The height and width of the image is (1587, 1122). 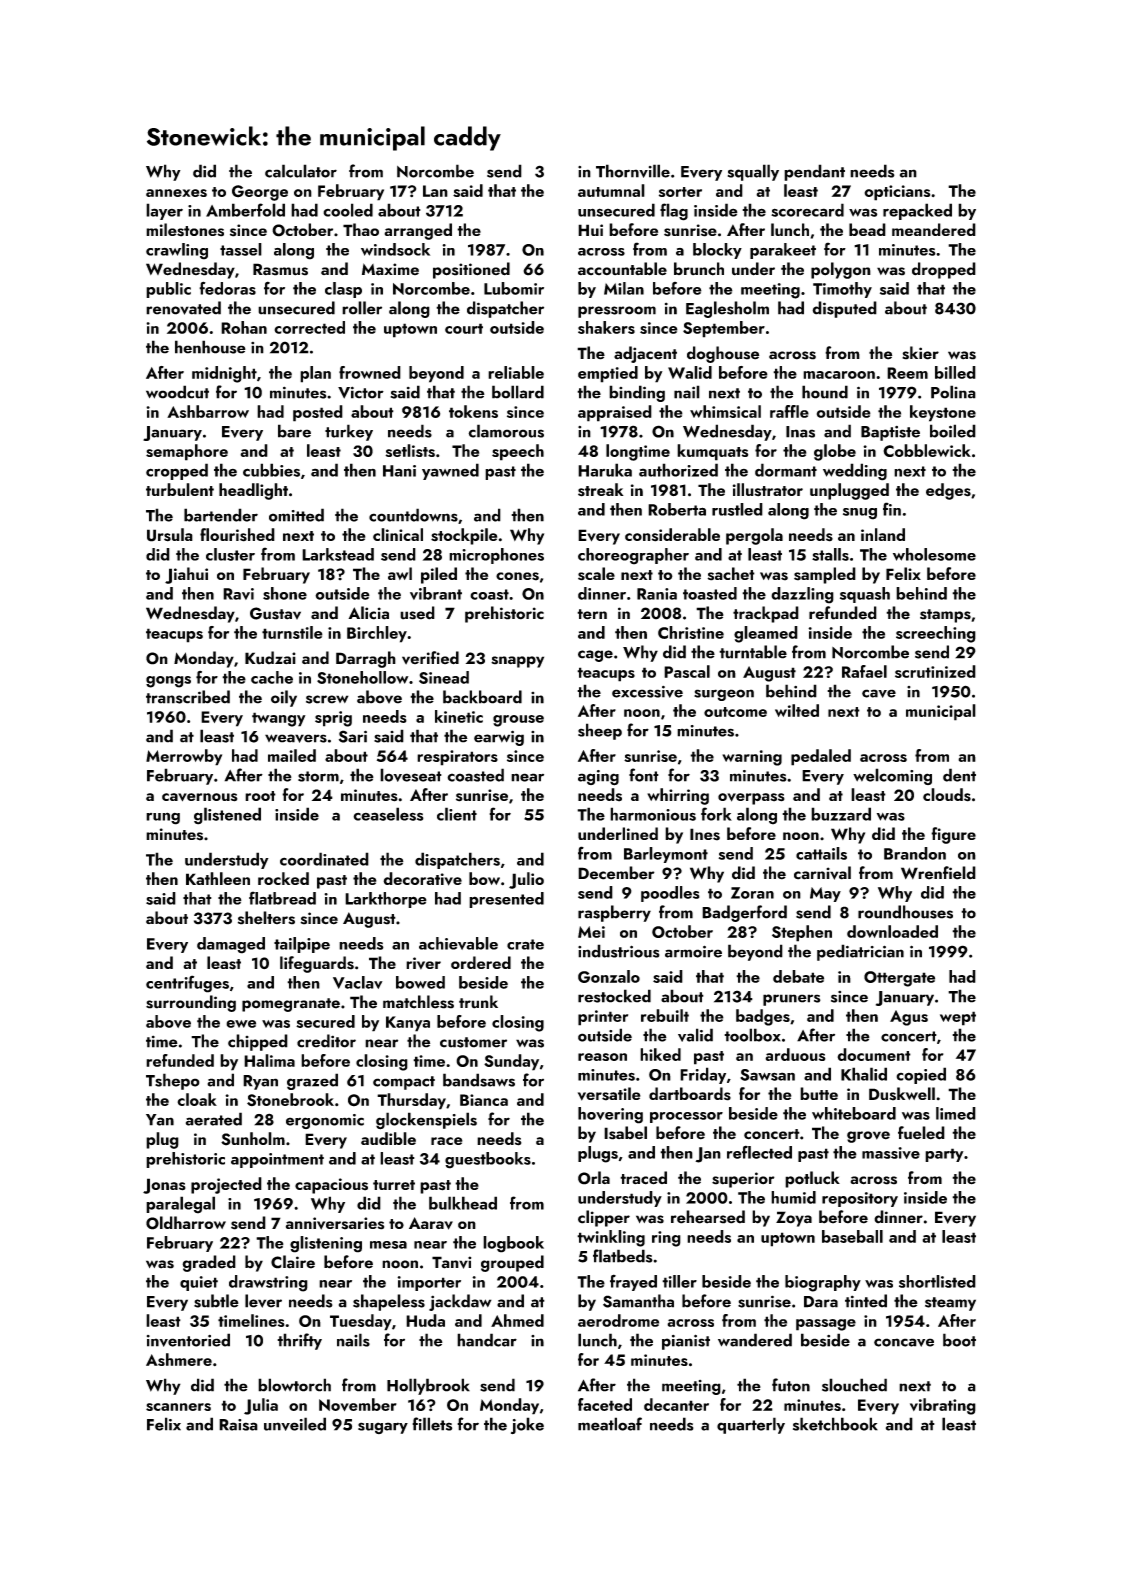 I want to click on decanter, so click(x=676, y=1404).
